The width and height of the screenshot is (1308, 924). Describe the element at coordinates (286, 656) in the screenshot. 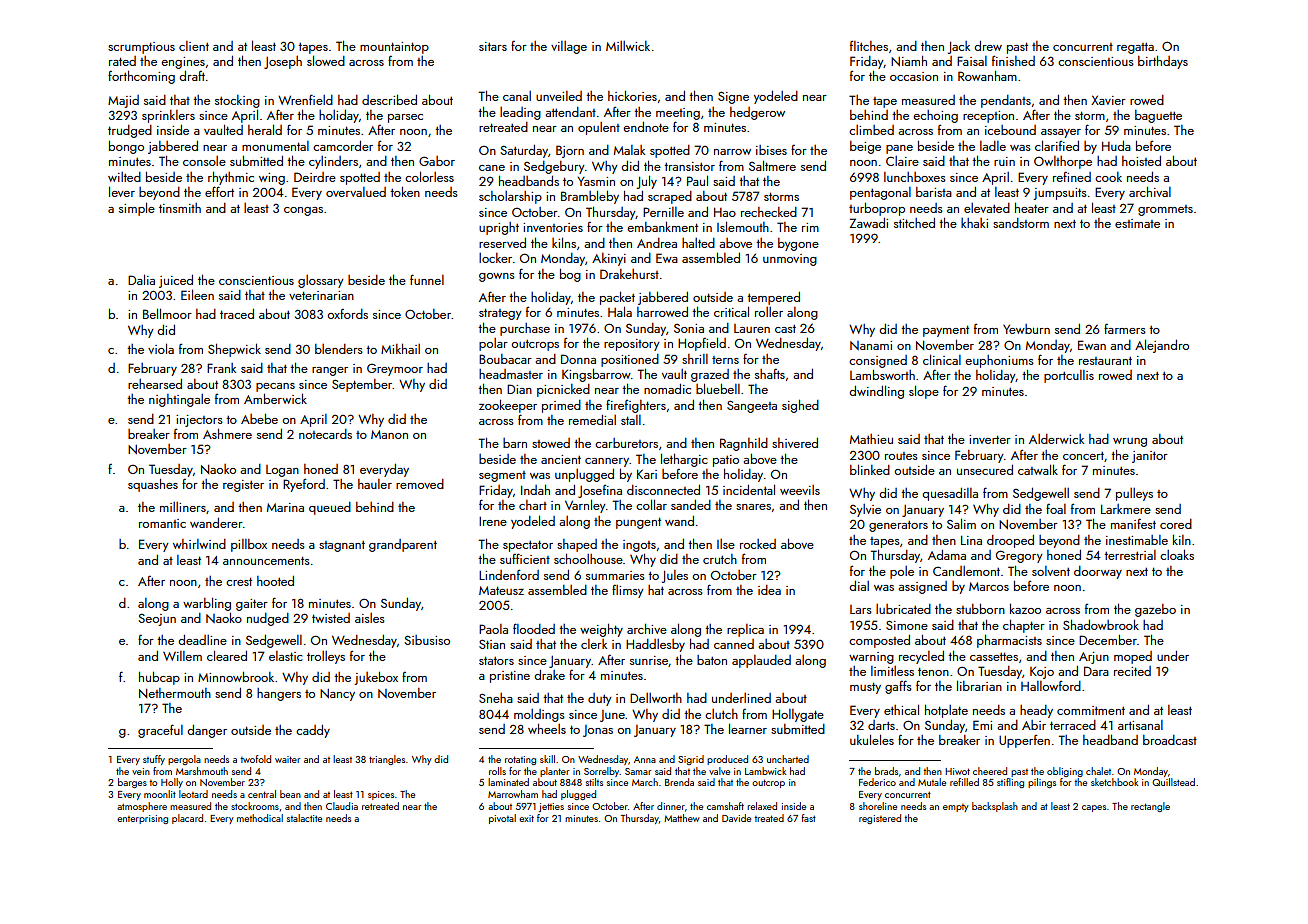

I see `elastic` at that location.
